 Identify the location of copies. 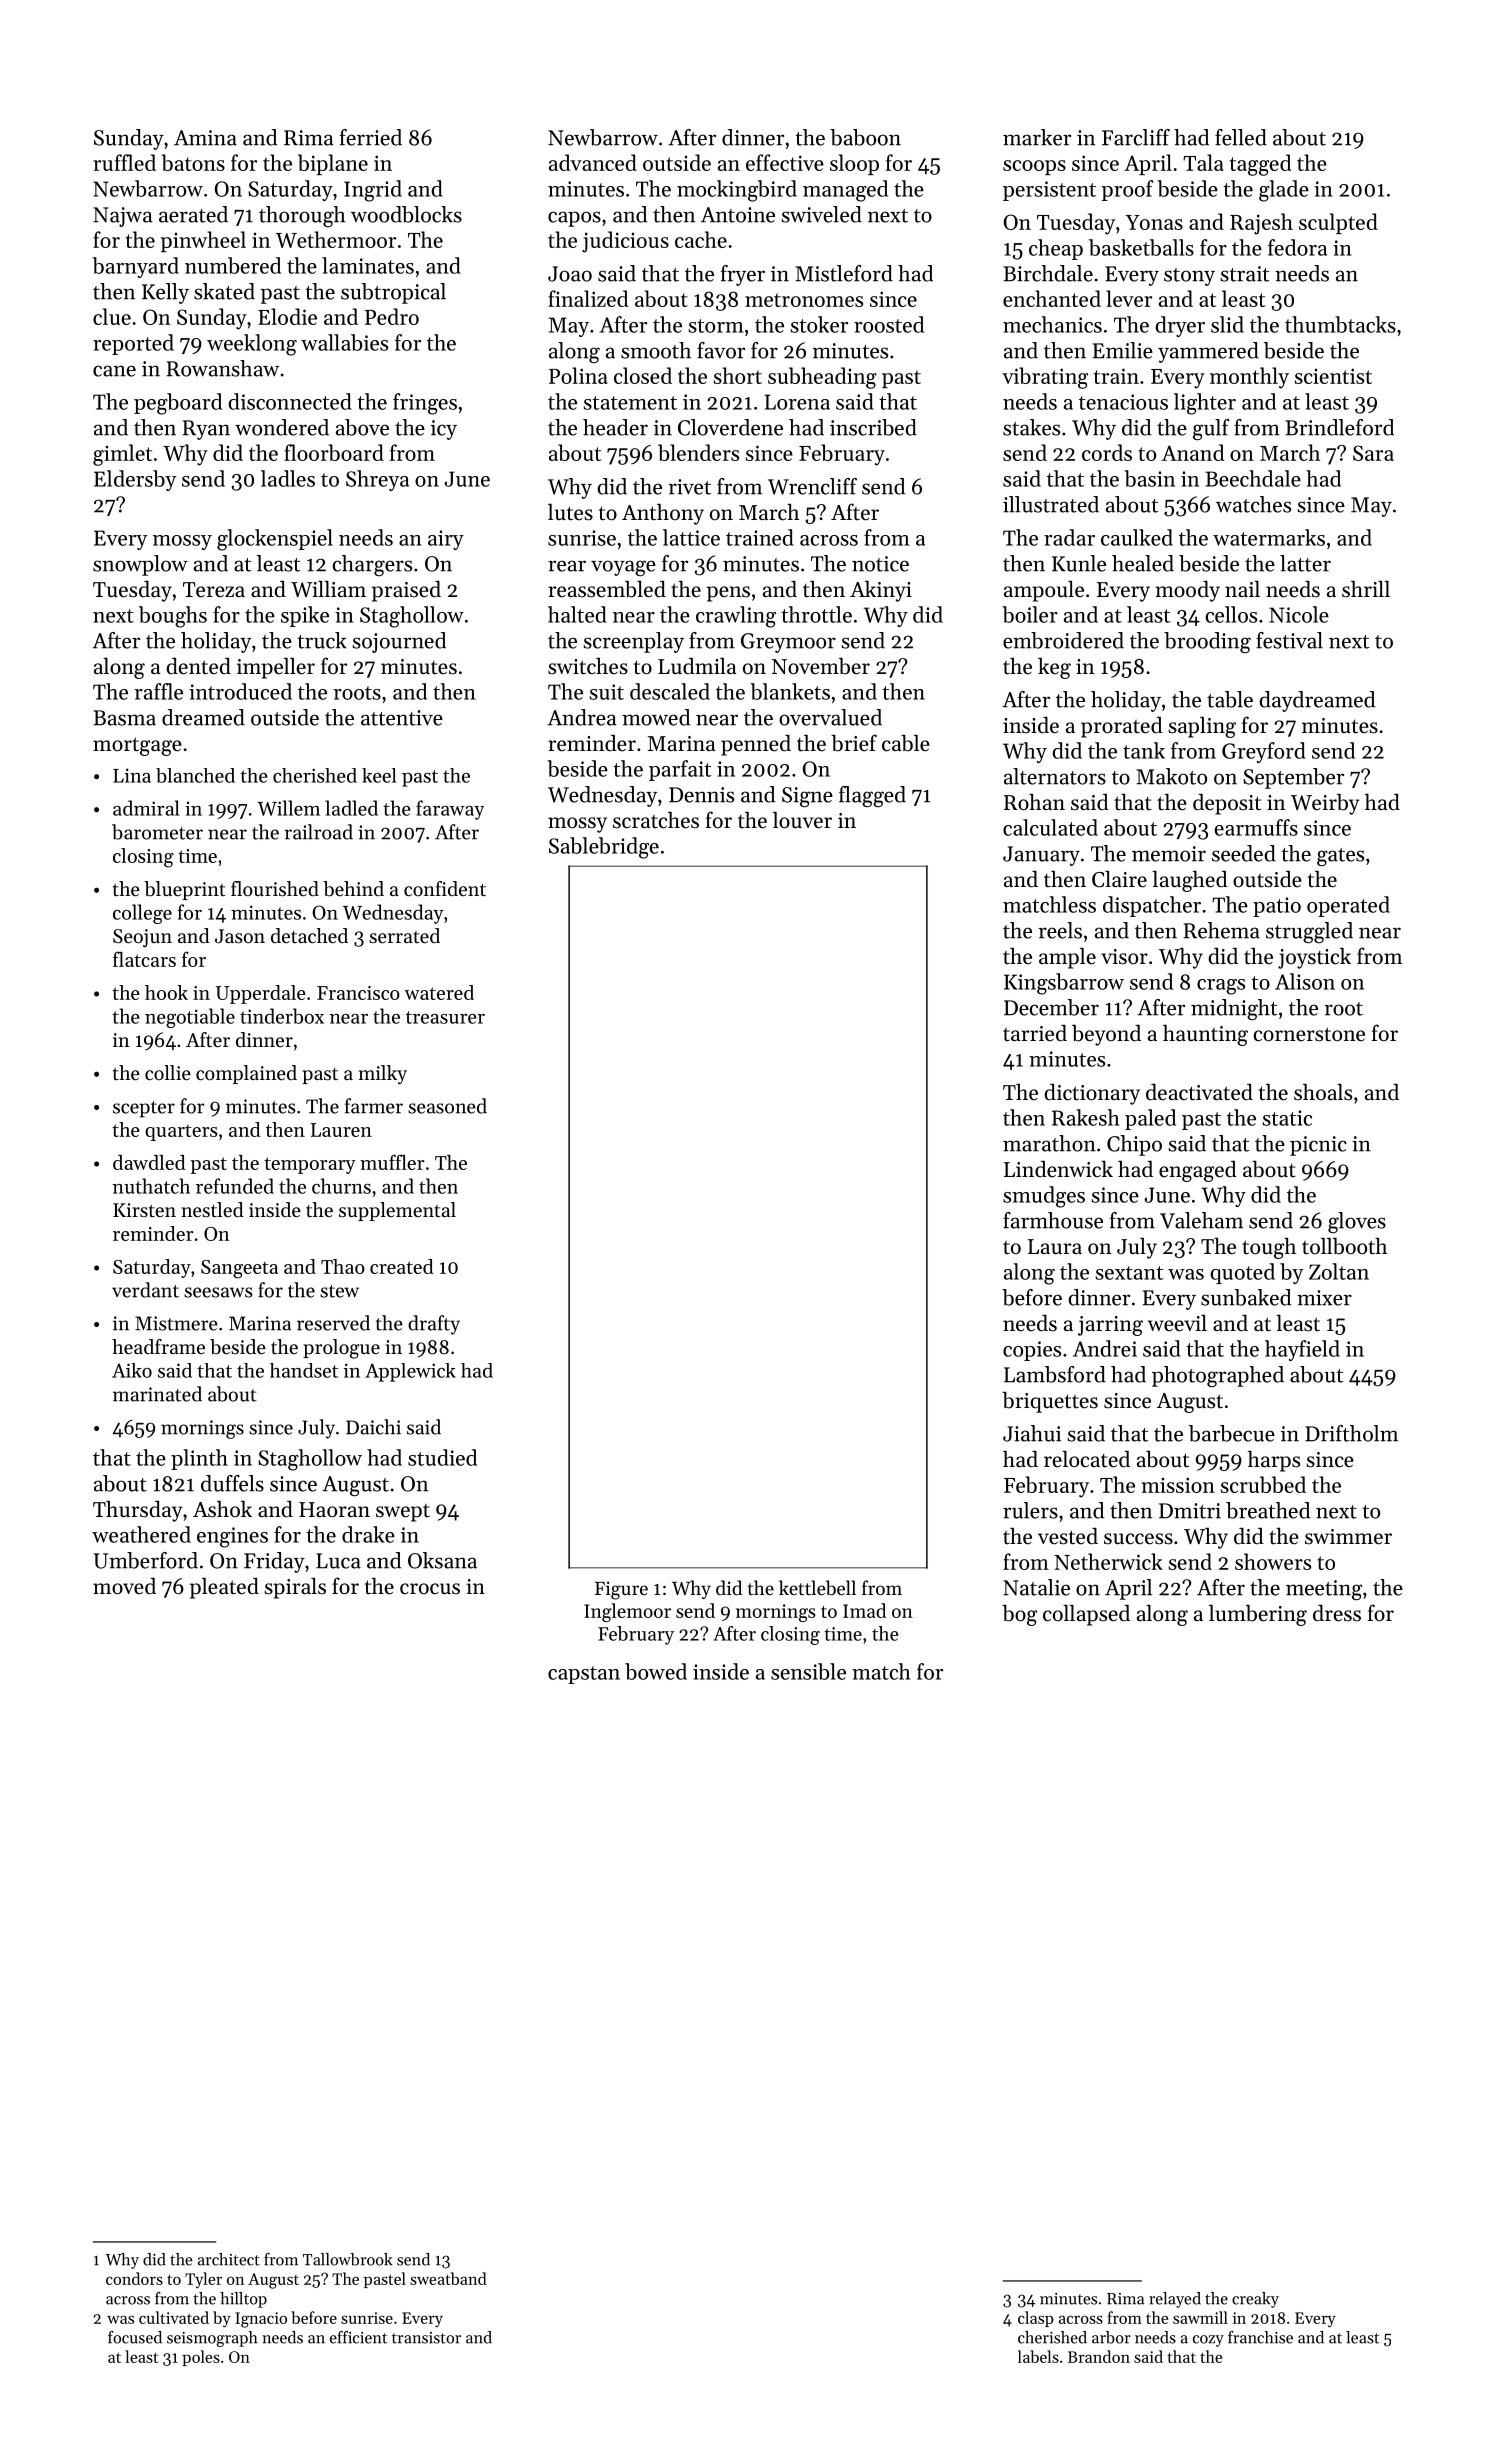
(1032, 1351).
